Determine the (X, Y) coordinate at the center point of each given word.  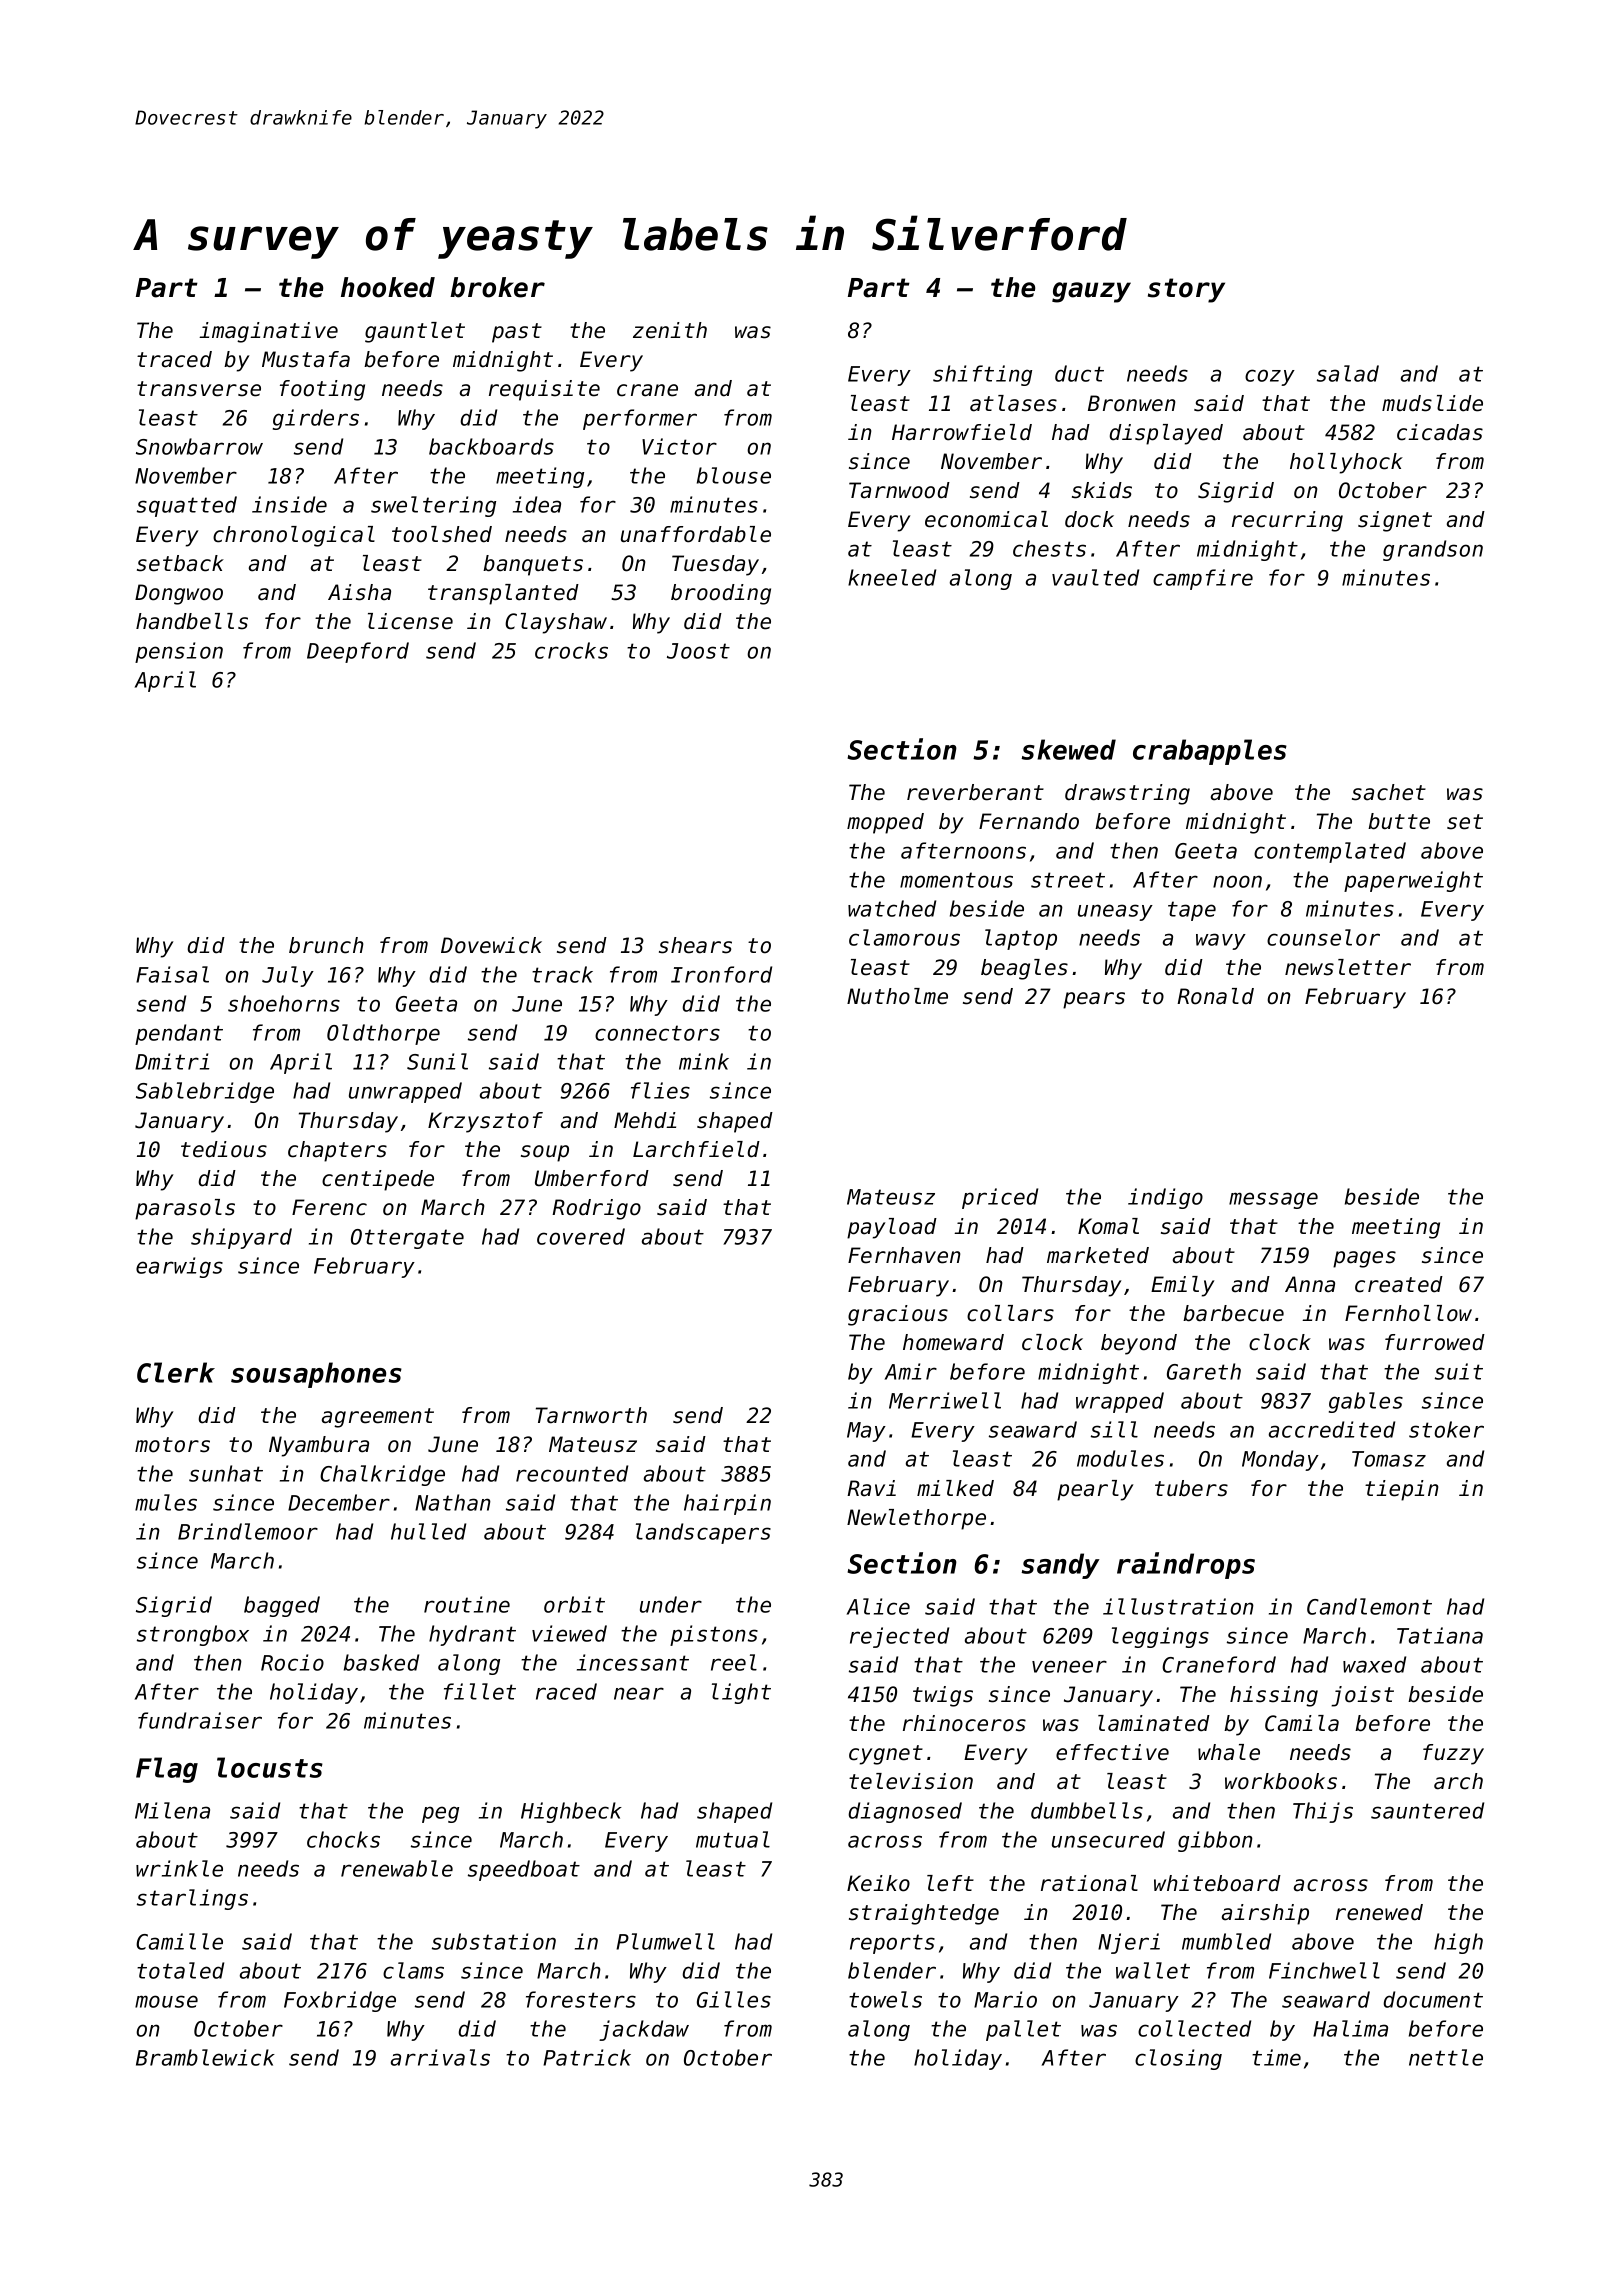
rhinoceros (964, 1723)
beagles (1024, 969)
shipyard (241, 1238)
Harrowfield (962, 432)
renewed (1379, 1912)
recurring (1287, 521)
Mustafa (306, 359)
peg (440, 1814)
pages (1364, 1259)
